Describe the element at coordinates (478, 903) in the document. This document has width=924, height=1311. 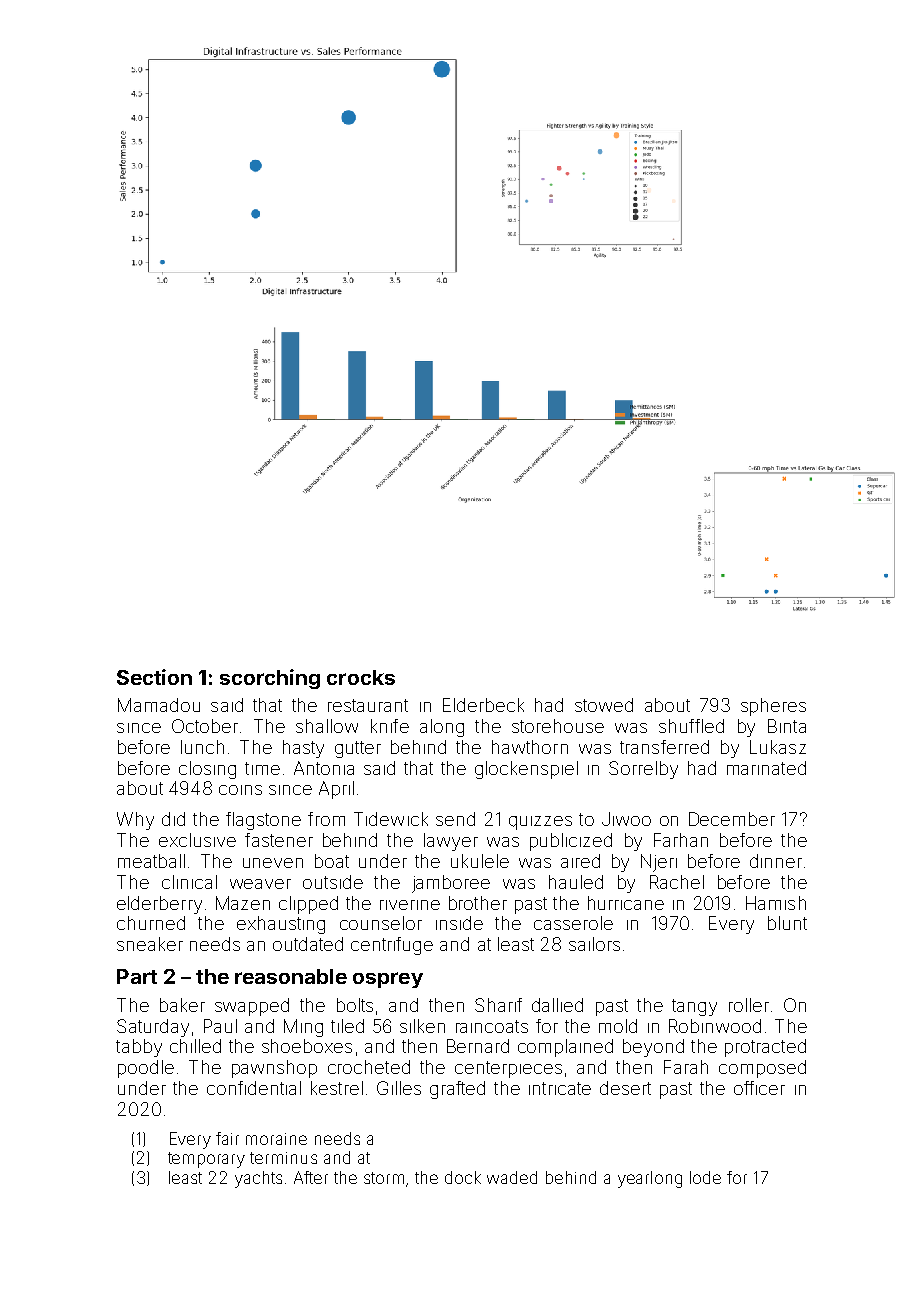
I see `brother` at that location.
